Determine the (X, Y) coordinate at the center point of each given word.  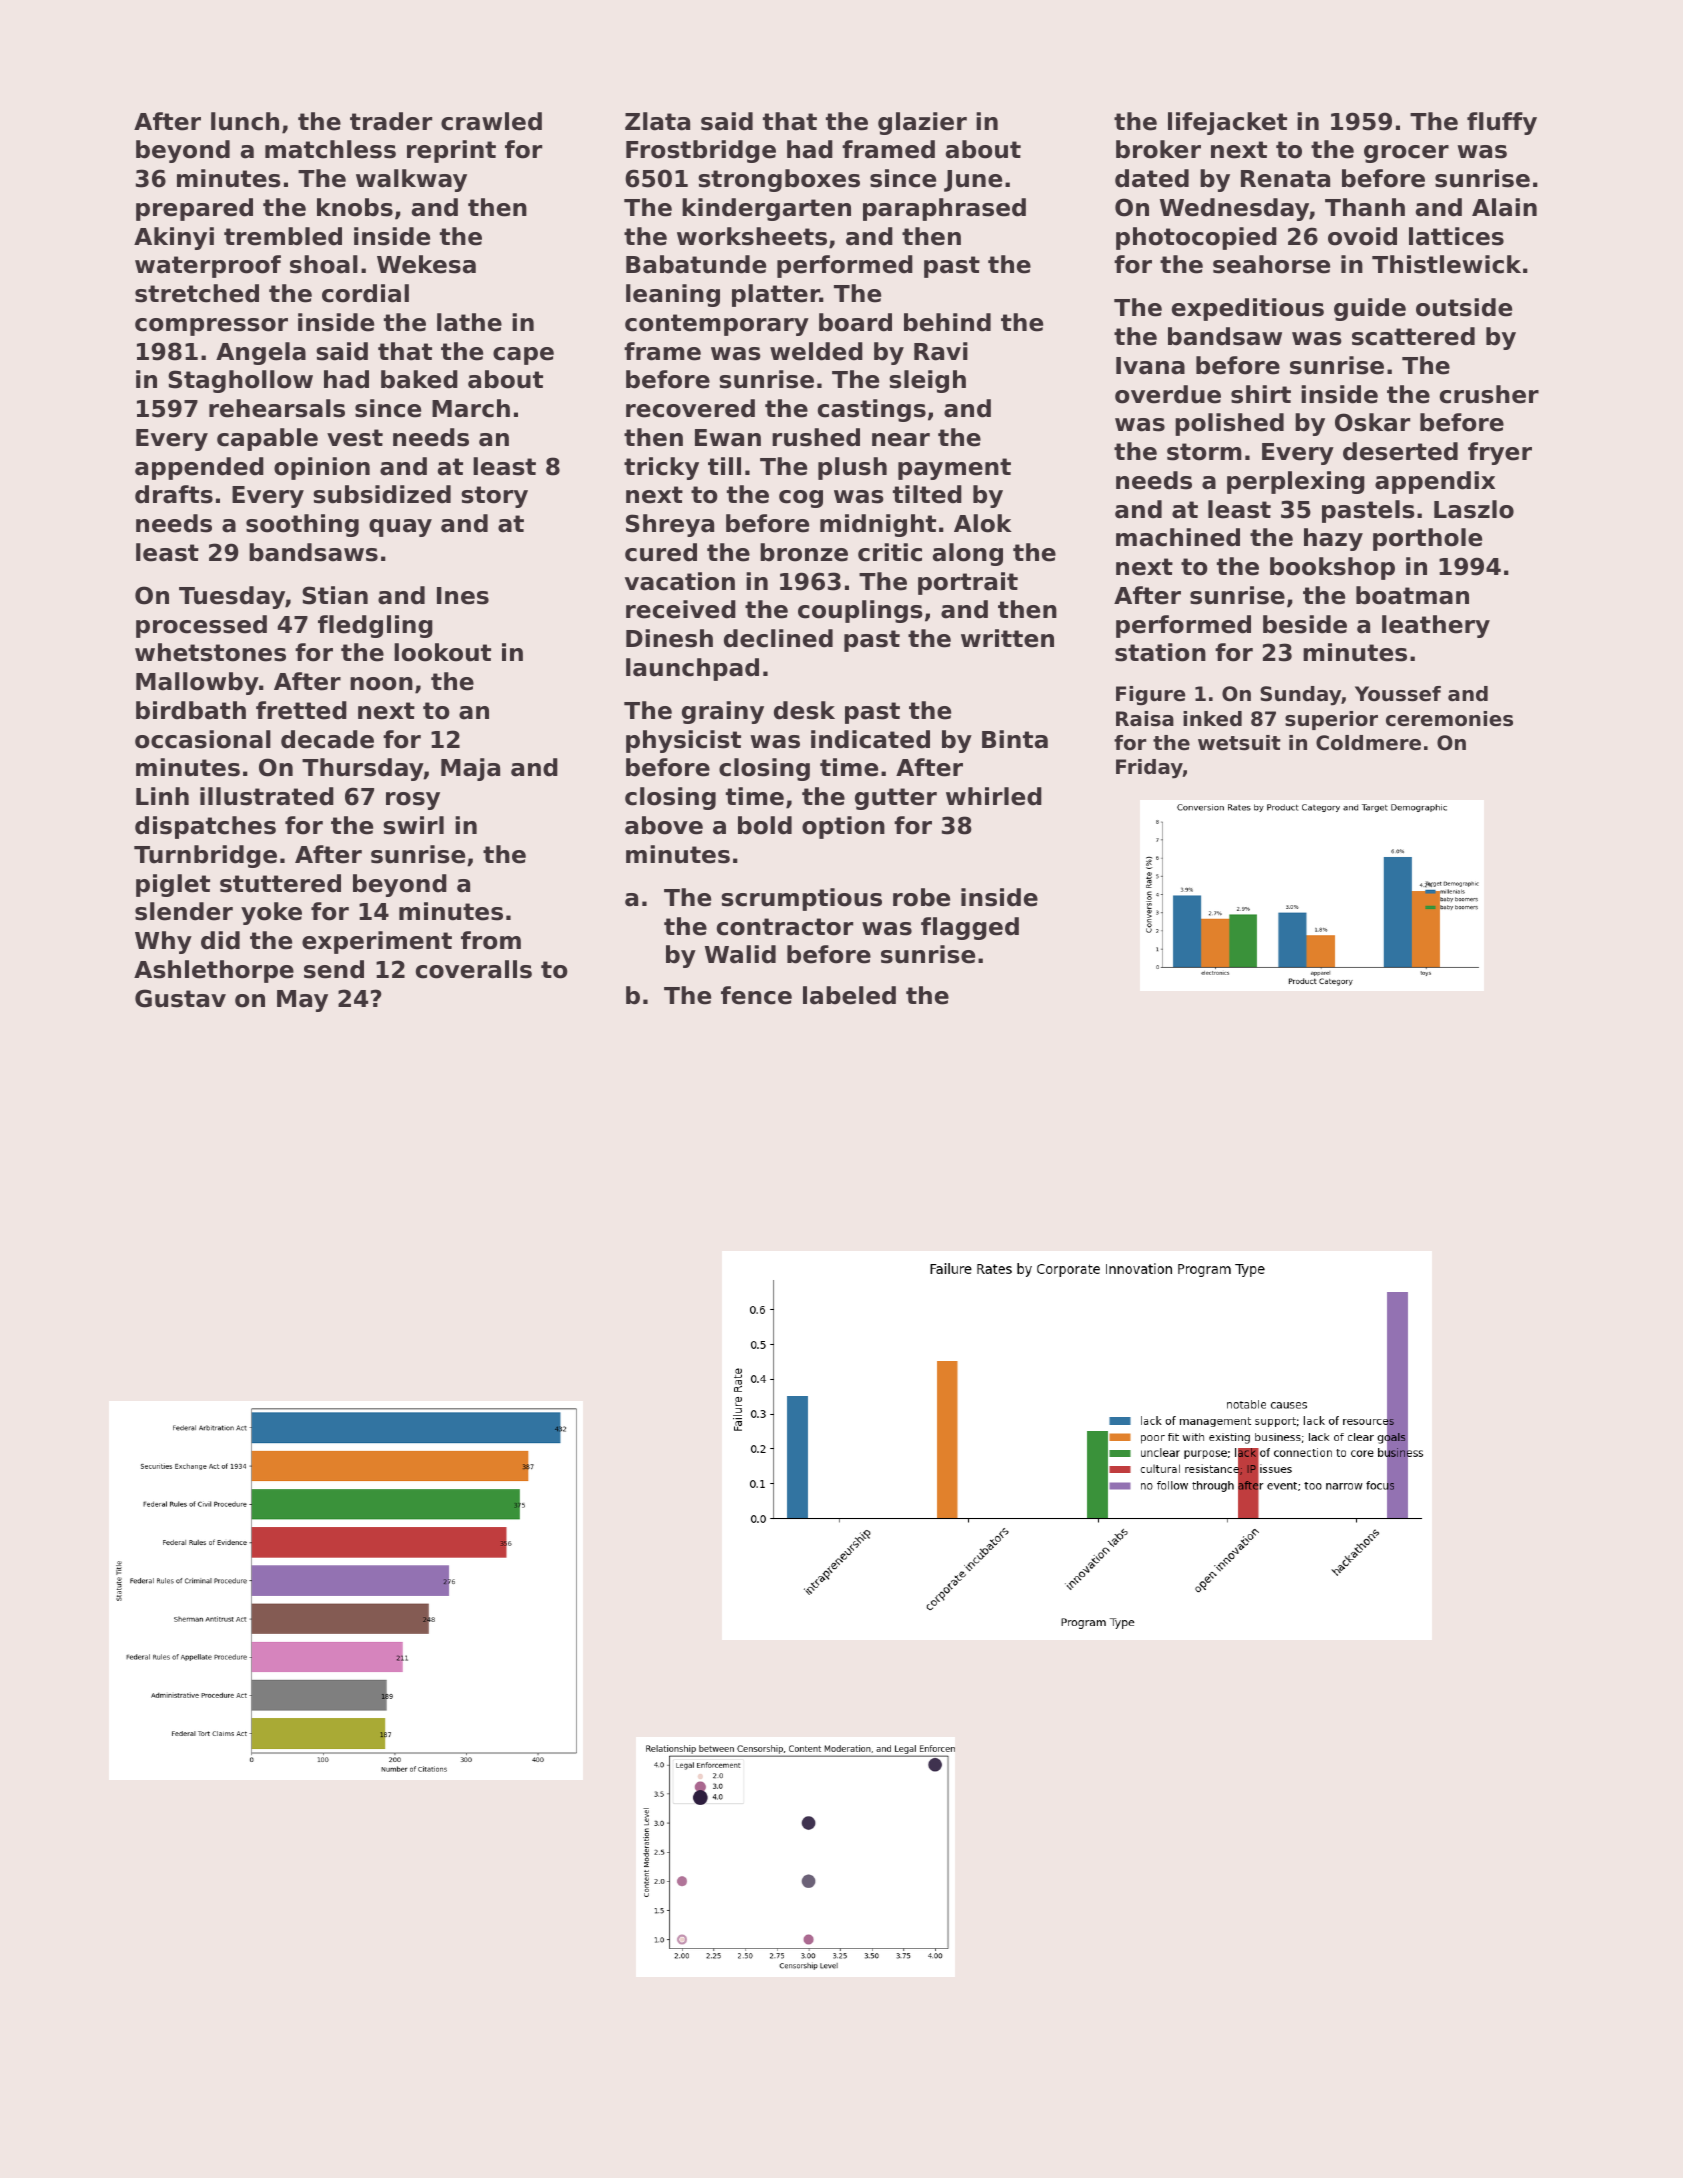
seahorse (1271, 264)
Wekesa (426, 264)
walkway (411, 180)
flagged (970, 928)
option (843, 827)
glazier (922, 123)
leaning (673, 295)
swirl (413, 825)
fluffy (1502, 123)
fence (756, 995)
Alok (983, 523)
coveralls (474, 969)
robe (921, 897)
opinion (322, 468)
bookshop (1332, 568)
